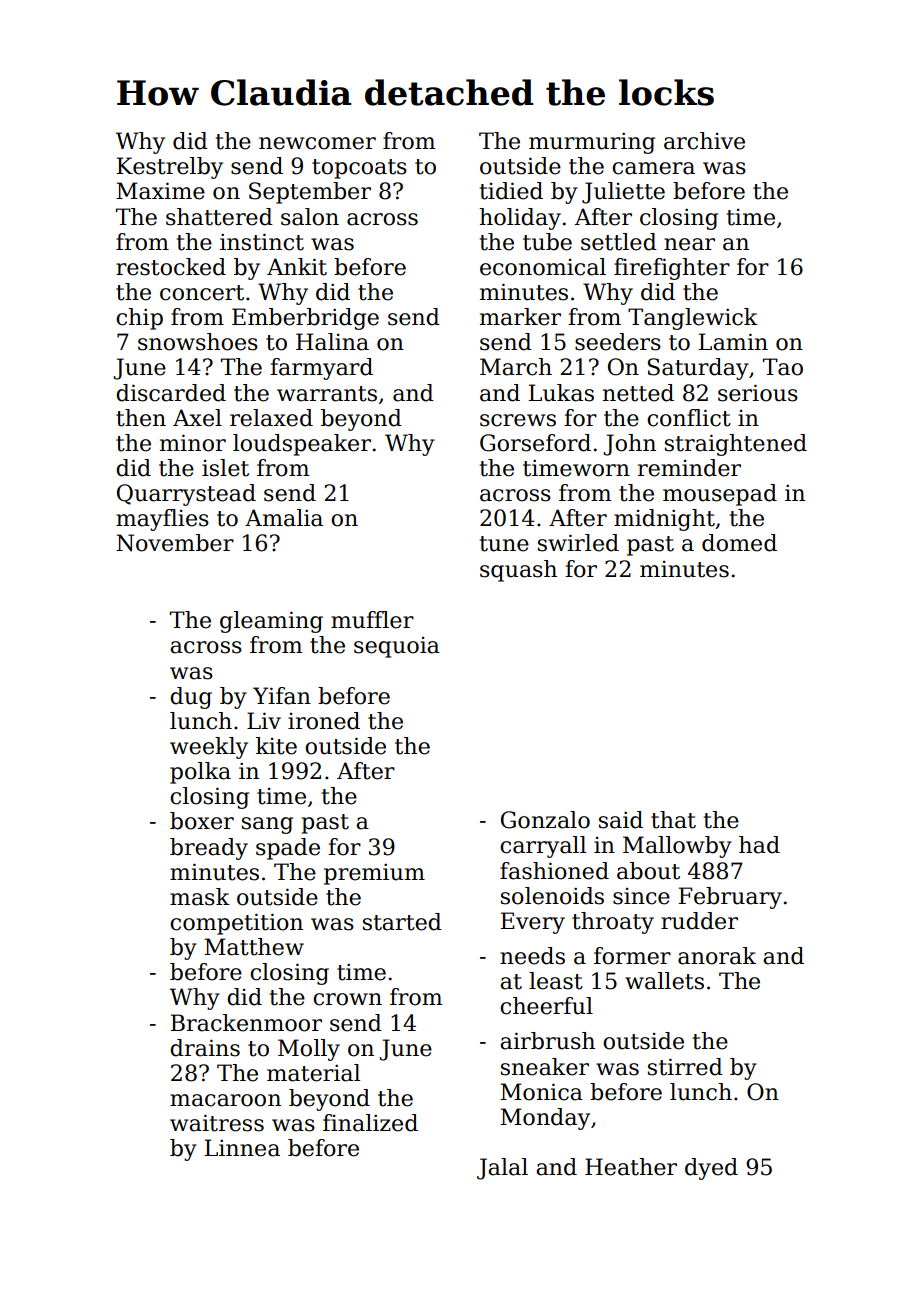  What do you see at coordinates (673, 820) in the document?
I see `that` at bounding box center [673, 820].
